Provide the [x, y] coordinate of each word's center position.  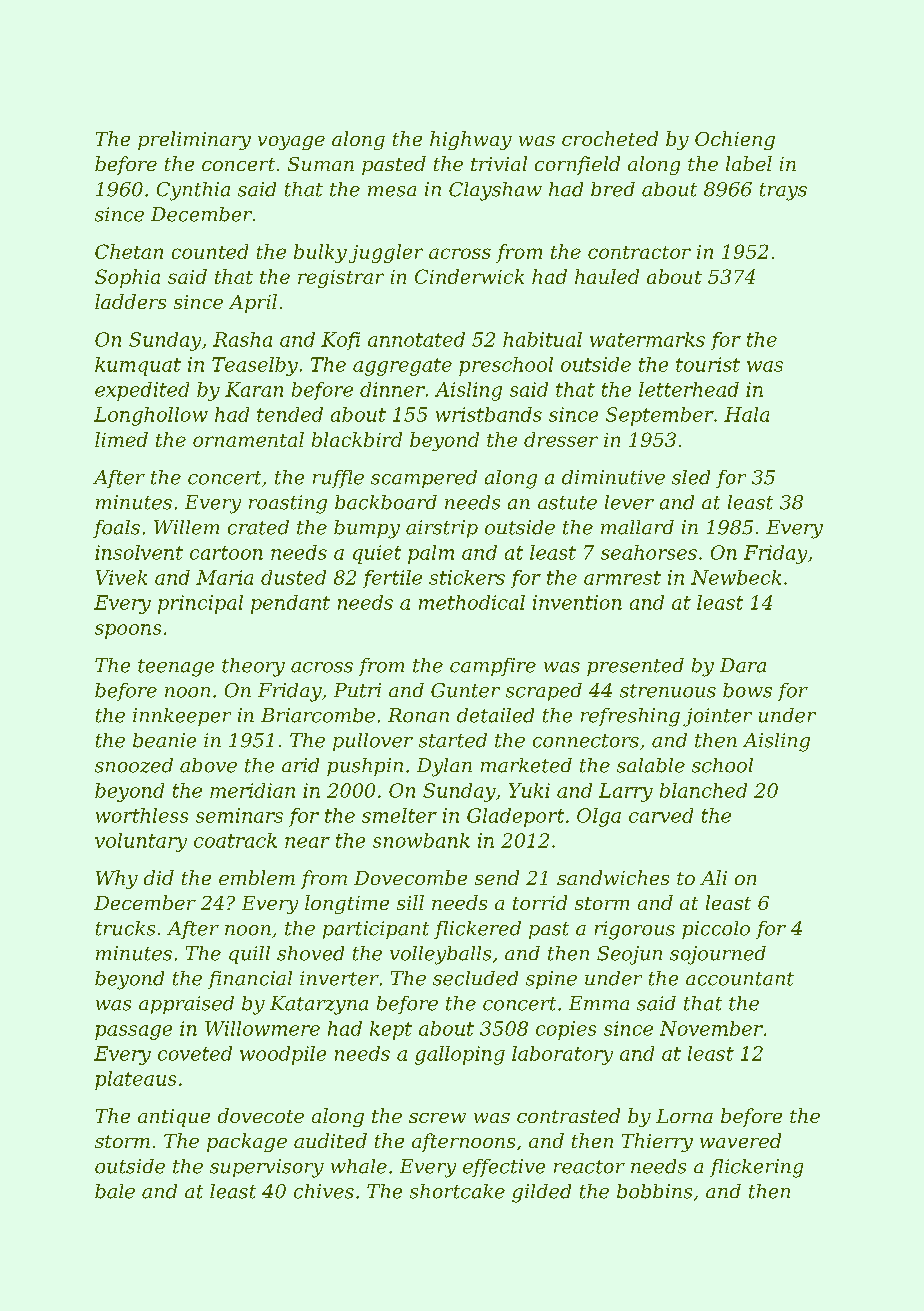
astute [567, 503]
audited [330, 1140]
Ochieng [735, 140]
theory [253, 667]
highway [471, 140]
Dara [743, 665]
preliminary [194, 140]
